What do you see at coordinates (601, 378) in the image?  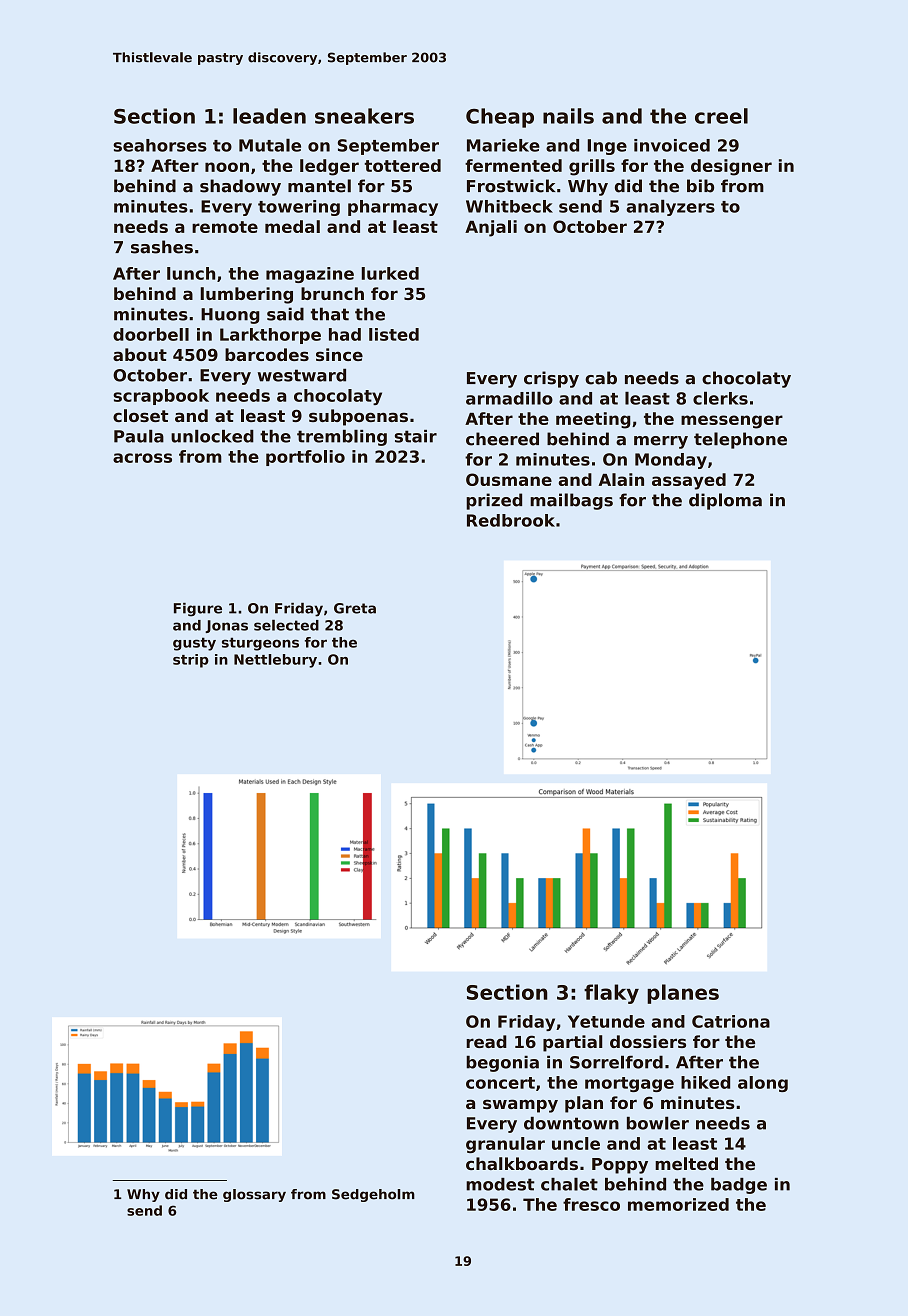 I see `cab` at bounding box center [601, 378].
